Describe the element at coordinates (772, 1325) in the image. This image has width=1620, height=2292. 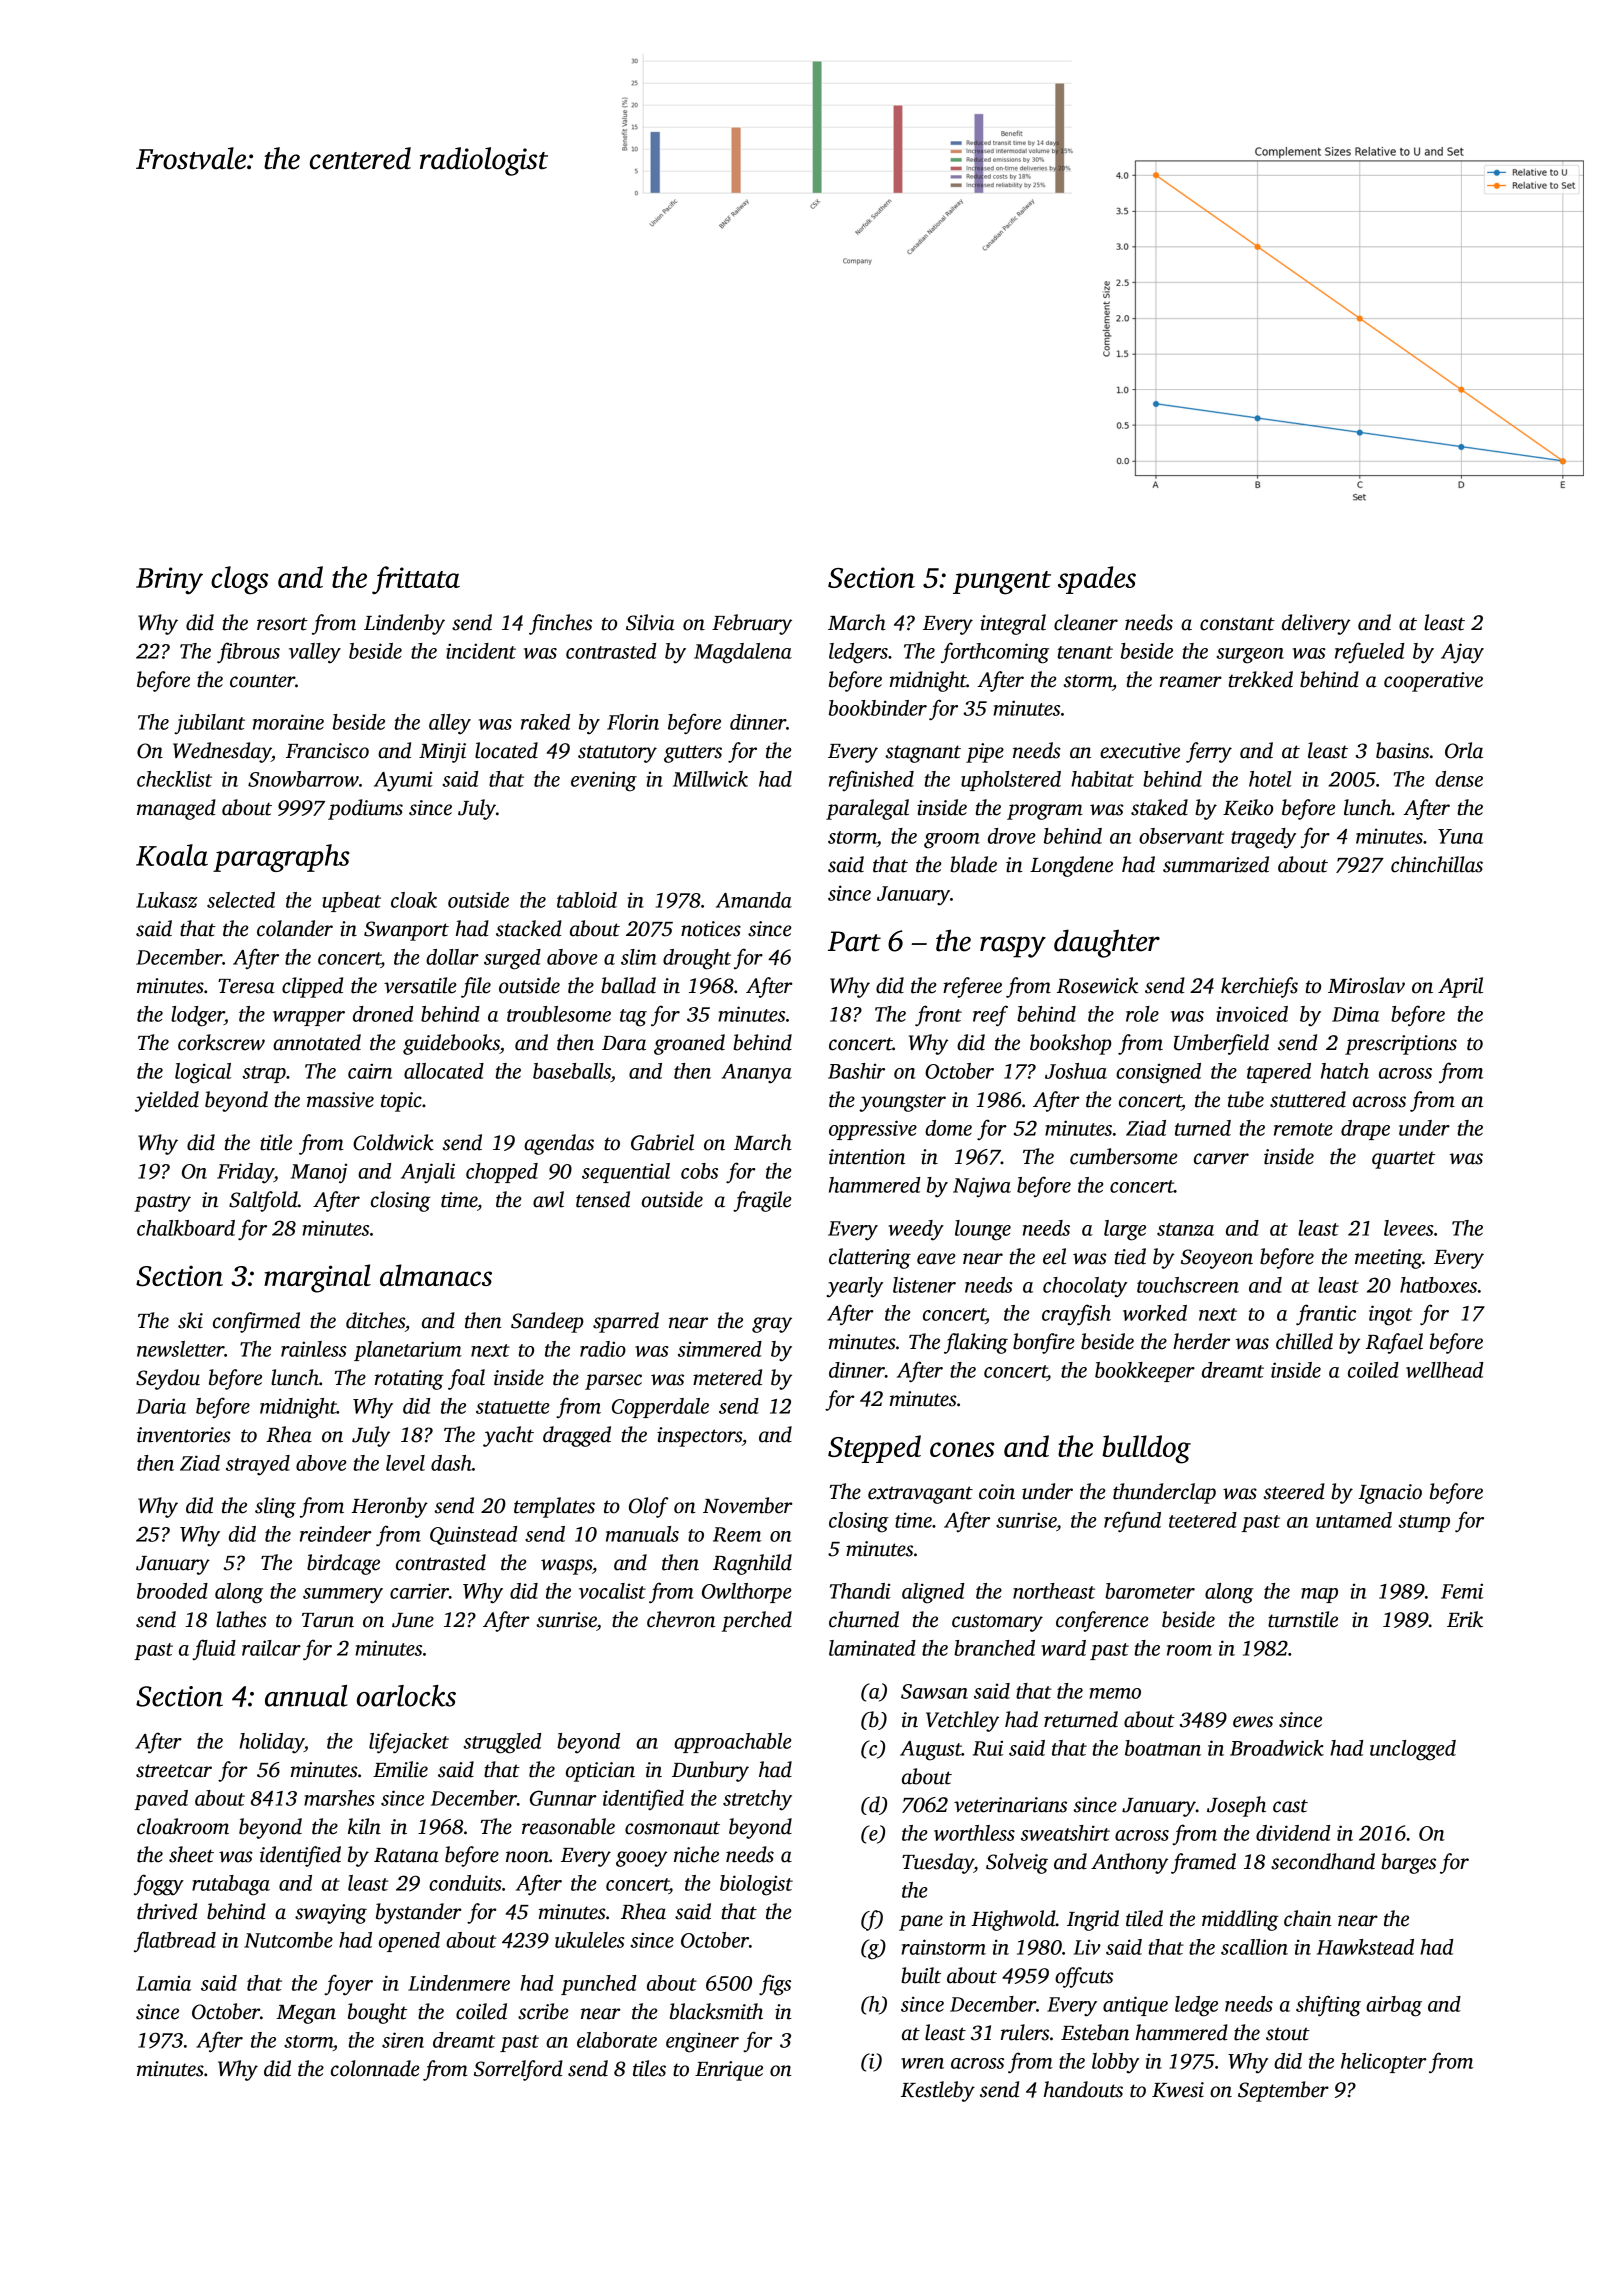
I see `gray` at that location.
